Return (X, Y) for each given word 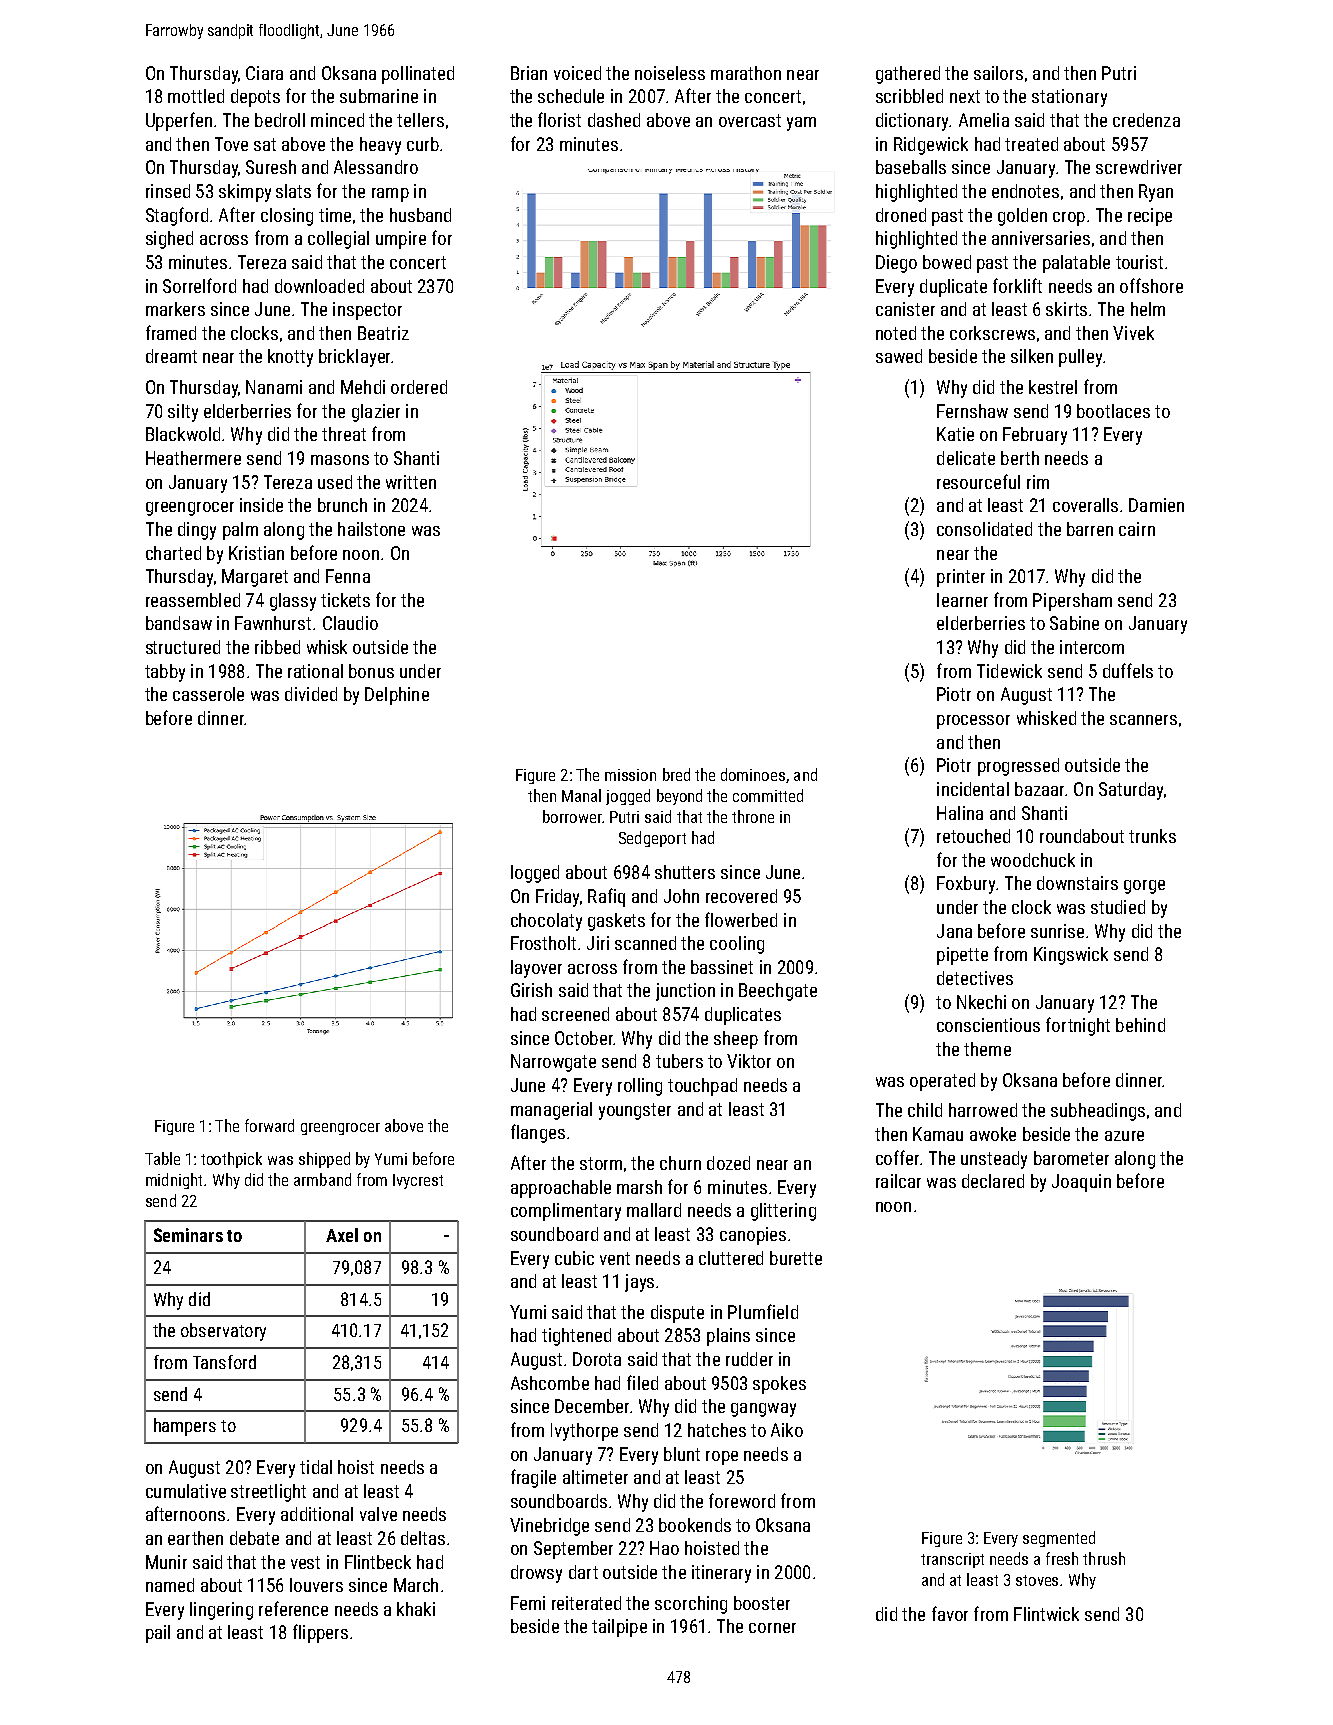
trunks (1152, 836)
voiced (577, 73)
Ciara (264, 73)
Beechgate (778, 992)
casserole (208, 694)
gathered (908, 75)
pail (158, 1634)
